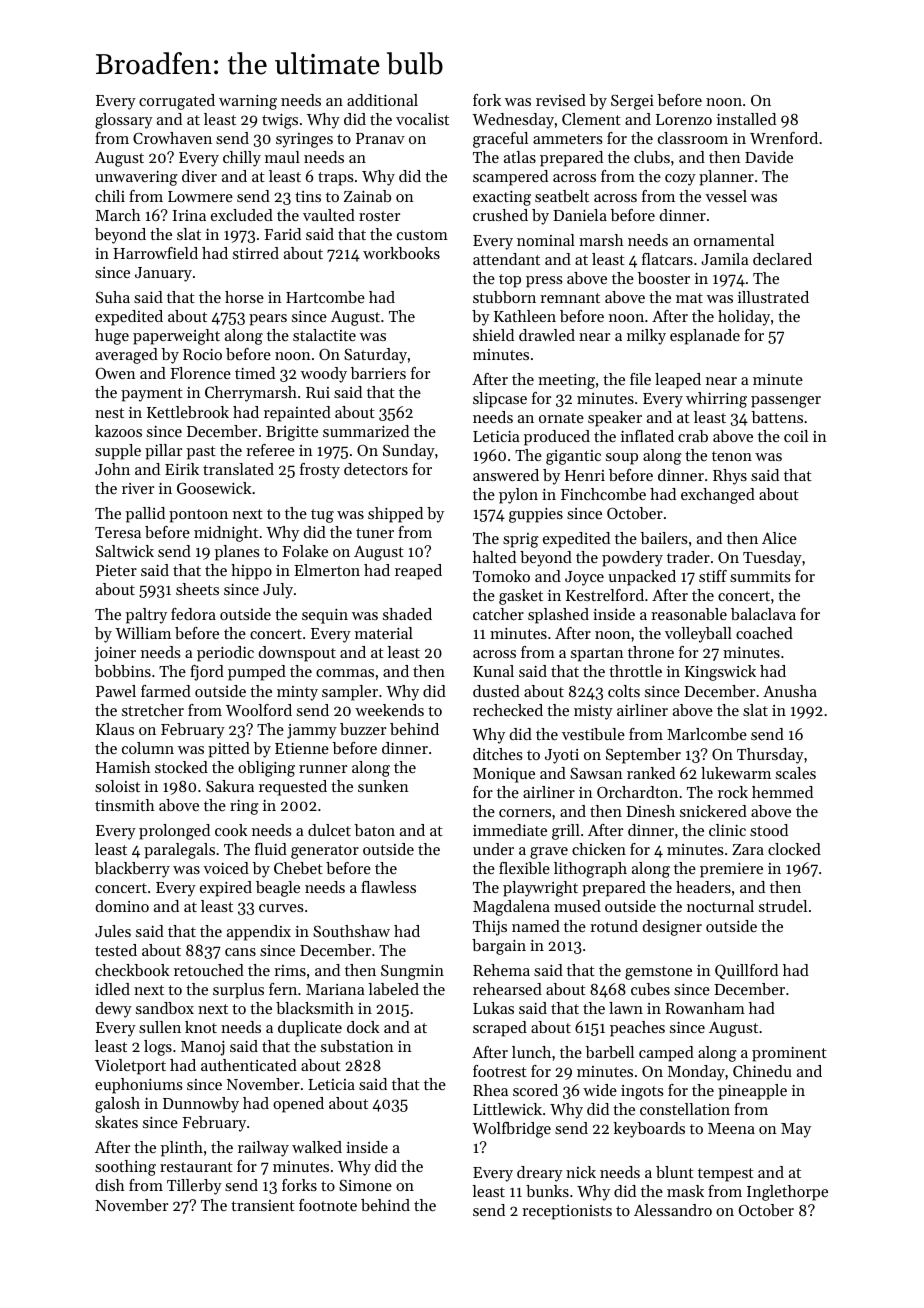 This document has height=1308, width=924. What do you see at coordinates (746, 119) in the document?
I see `installed` at bounding box center [746, 119].
